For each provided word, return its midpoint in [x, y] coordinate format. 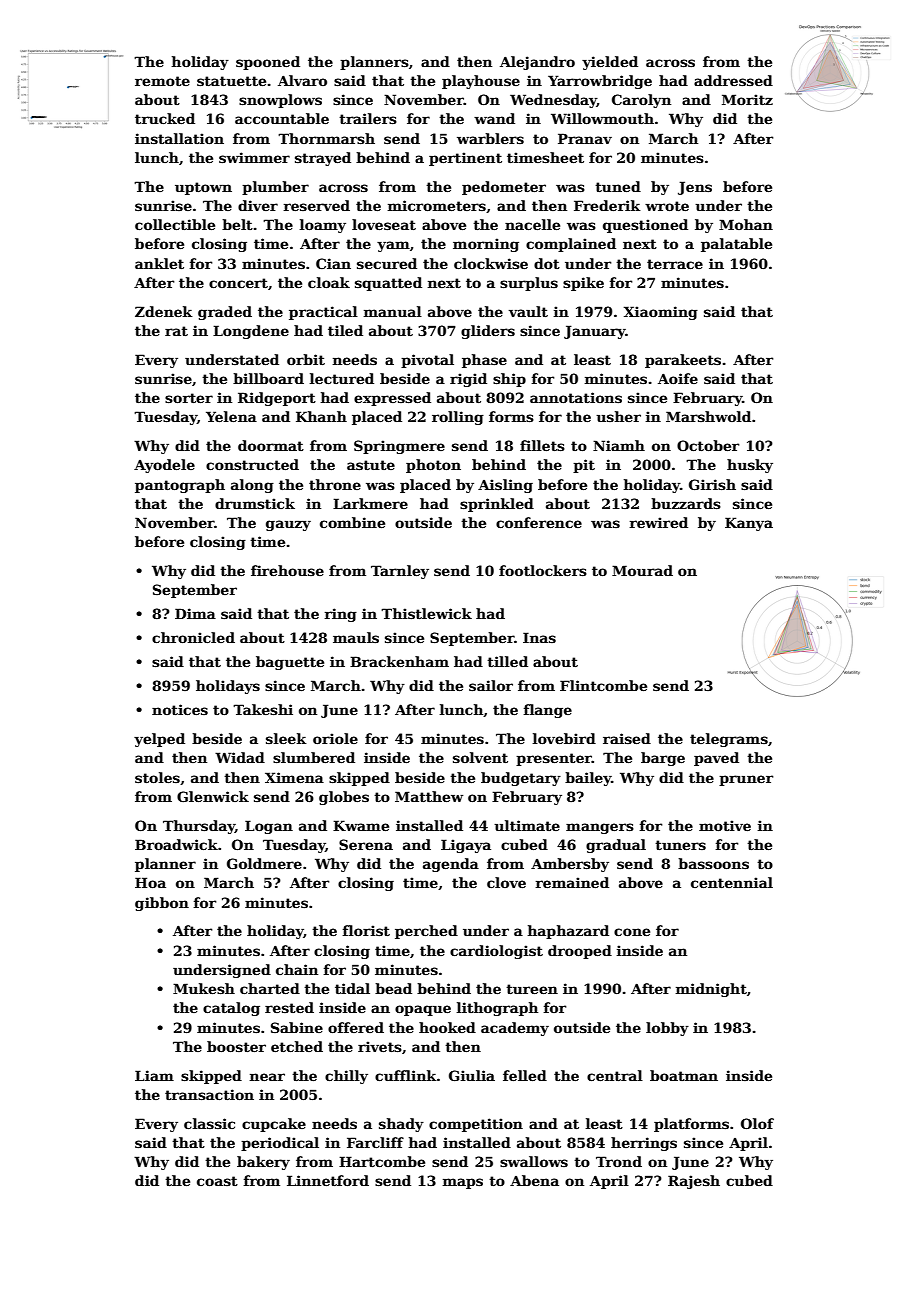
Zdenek [164, 311]
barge [663, 759]
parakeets [683, 361]
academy [515, 1029]
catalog [231, 1009]
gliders [488, 332]
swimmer [254, 157]
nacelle [532, 224]
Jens [695, 188]
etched [297, 1046]
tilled [507, 661]
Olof [757, 1123]
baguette [290, 663]
